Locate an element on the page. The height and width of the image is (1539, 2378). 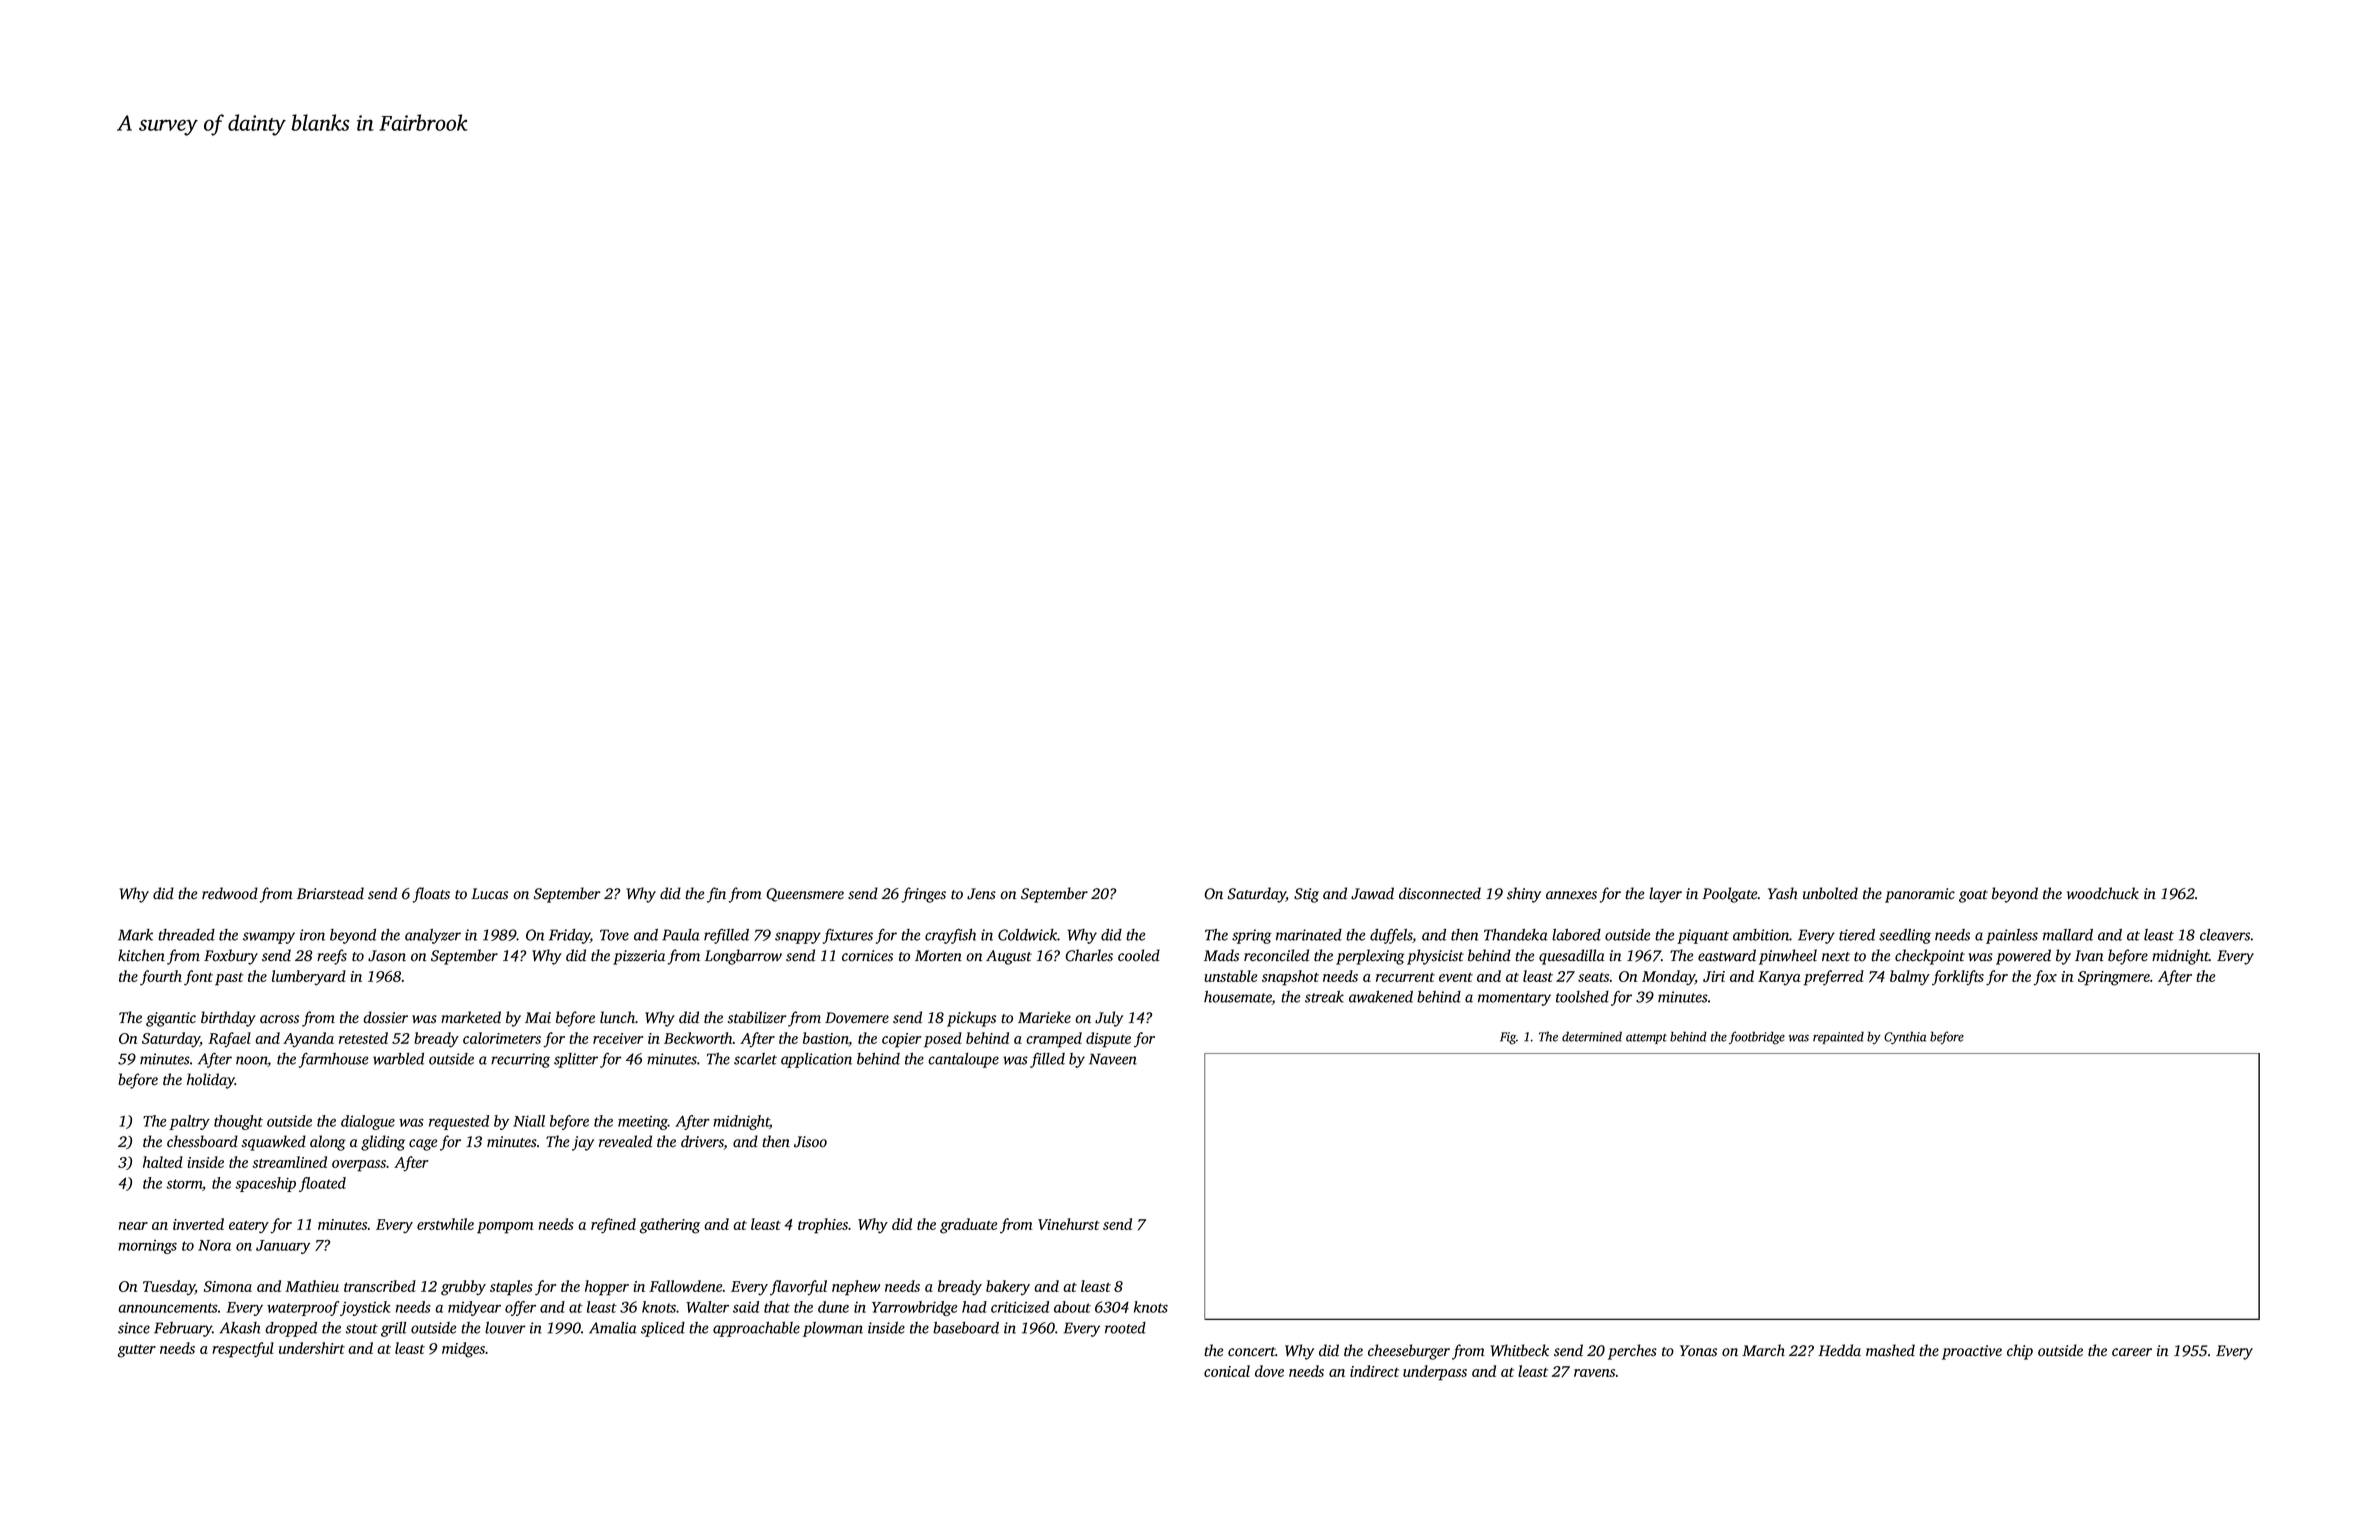
midges is located at coordinates (463, 1350).
